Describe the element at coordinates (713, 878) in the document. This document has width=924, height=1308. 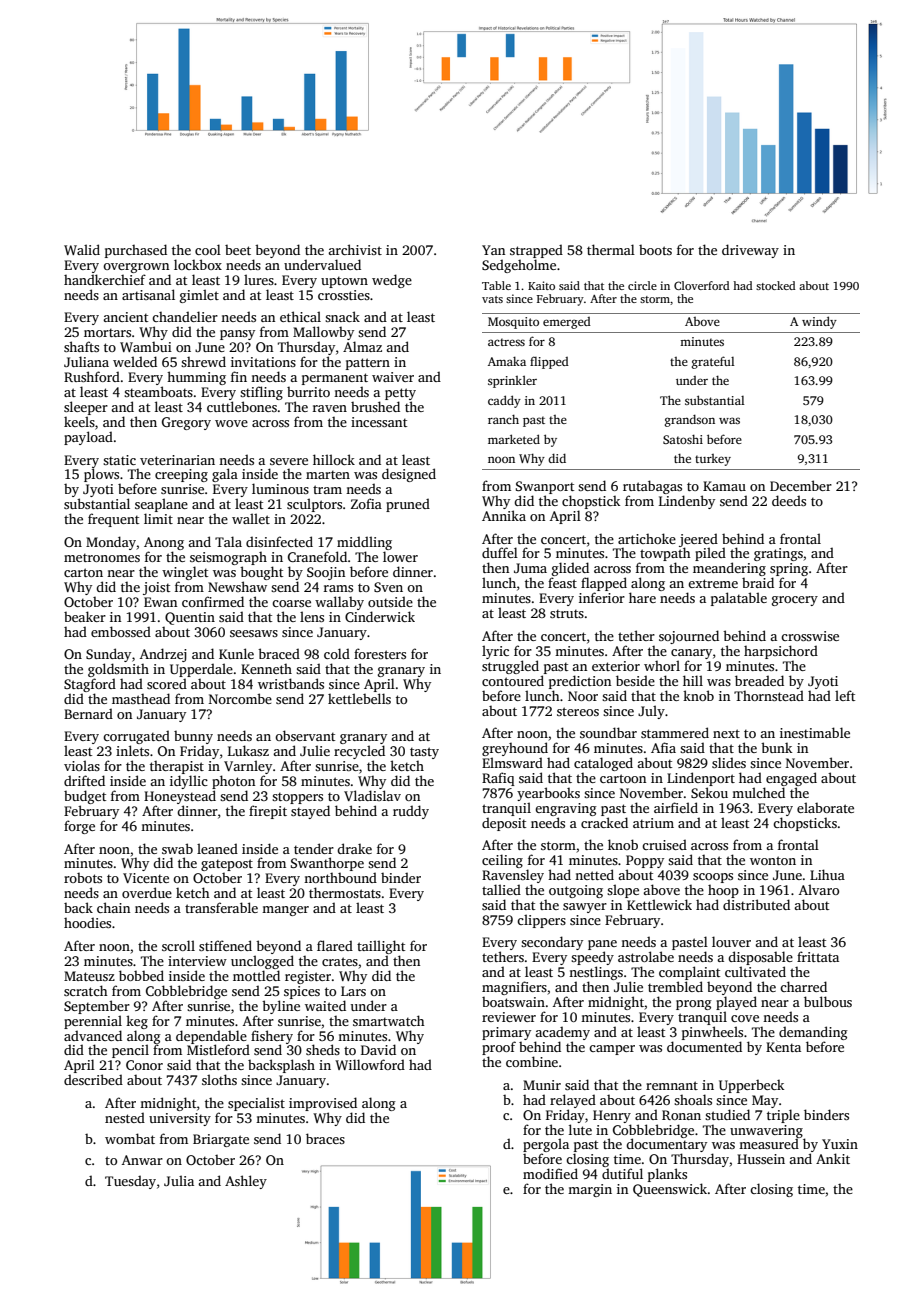
I see `scoops` at that location.
